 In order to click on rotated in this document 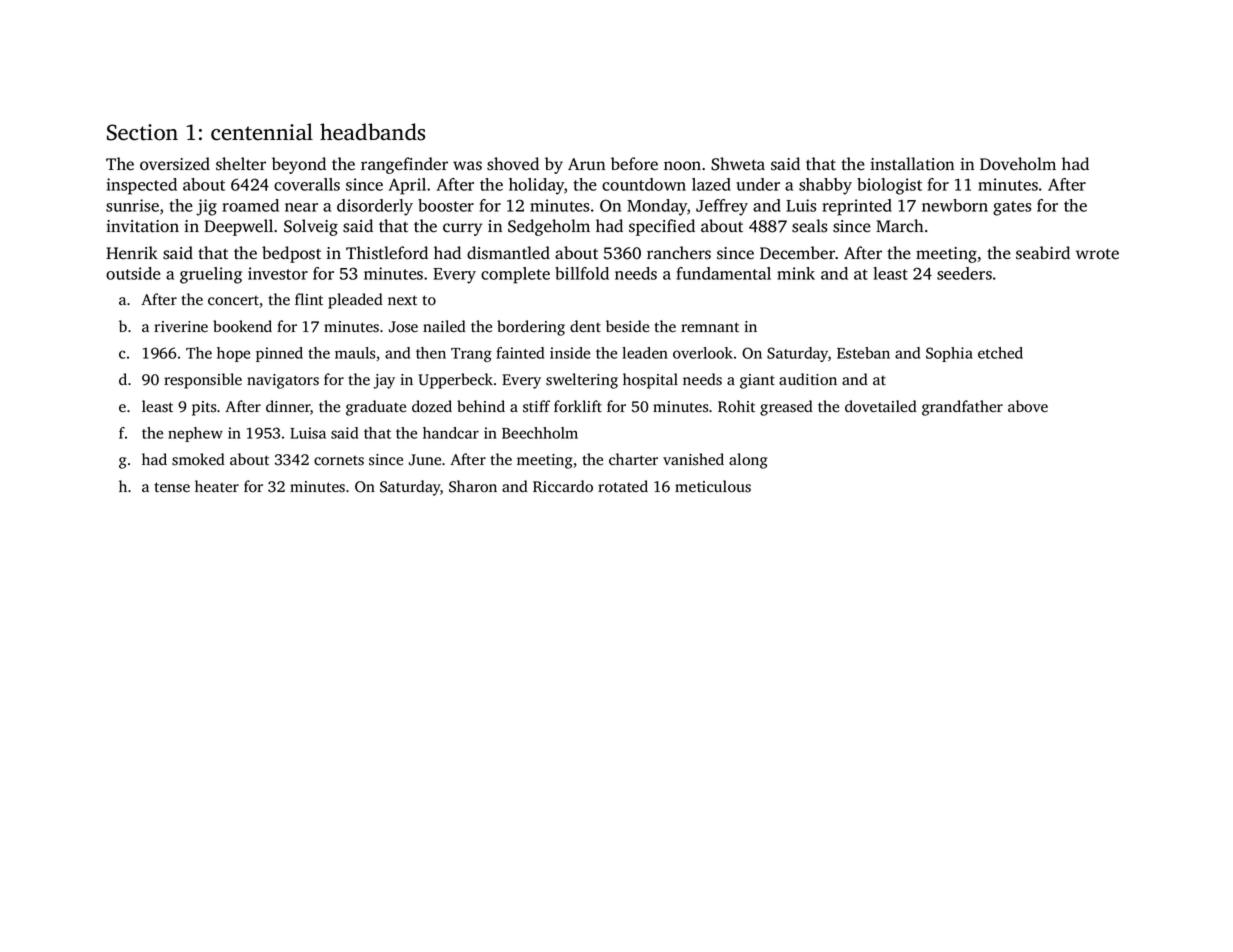, I will do `click(623, 486)`.
